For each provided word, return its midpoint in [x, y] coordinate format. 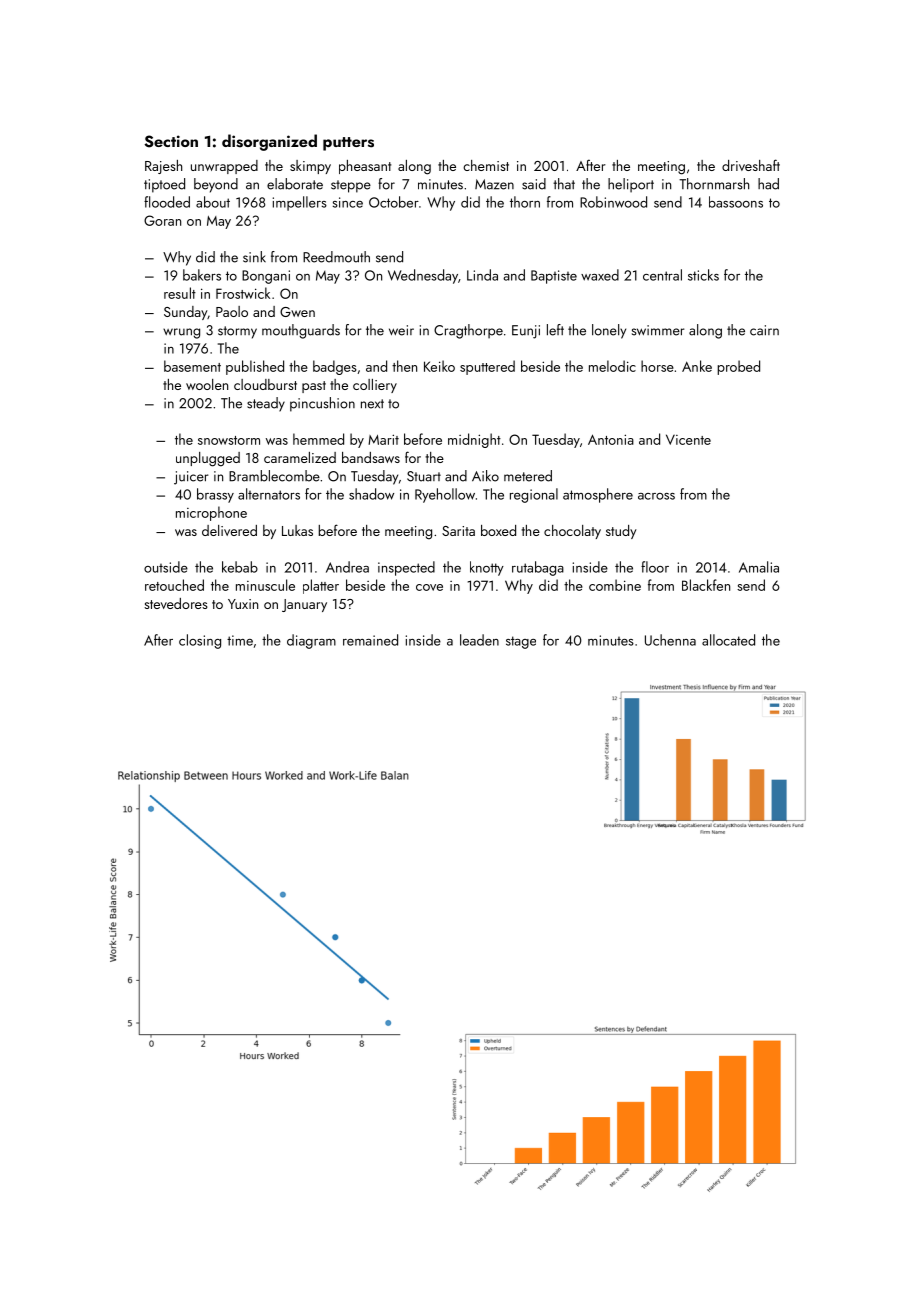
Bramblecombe [274, 476]
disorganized [269, 142]
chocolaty [572, 532]
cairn [764, 330]
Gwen [297, 312]
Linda [482, 275]
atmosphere [598, 495]
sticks [703, 275]
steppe [351, 186]
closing [200, 641]
